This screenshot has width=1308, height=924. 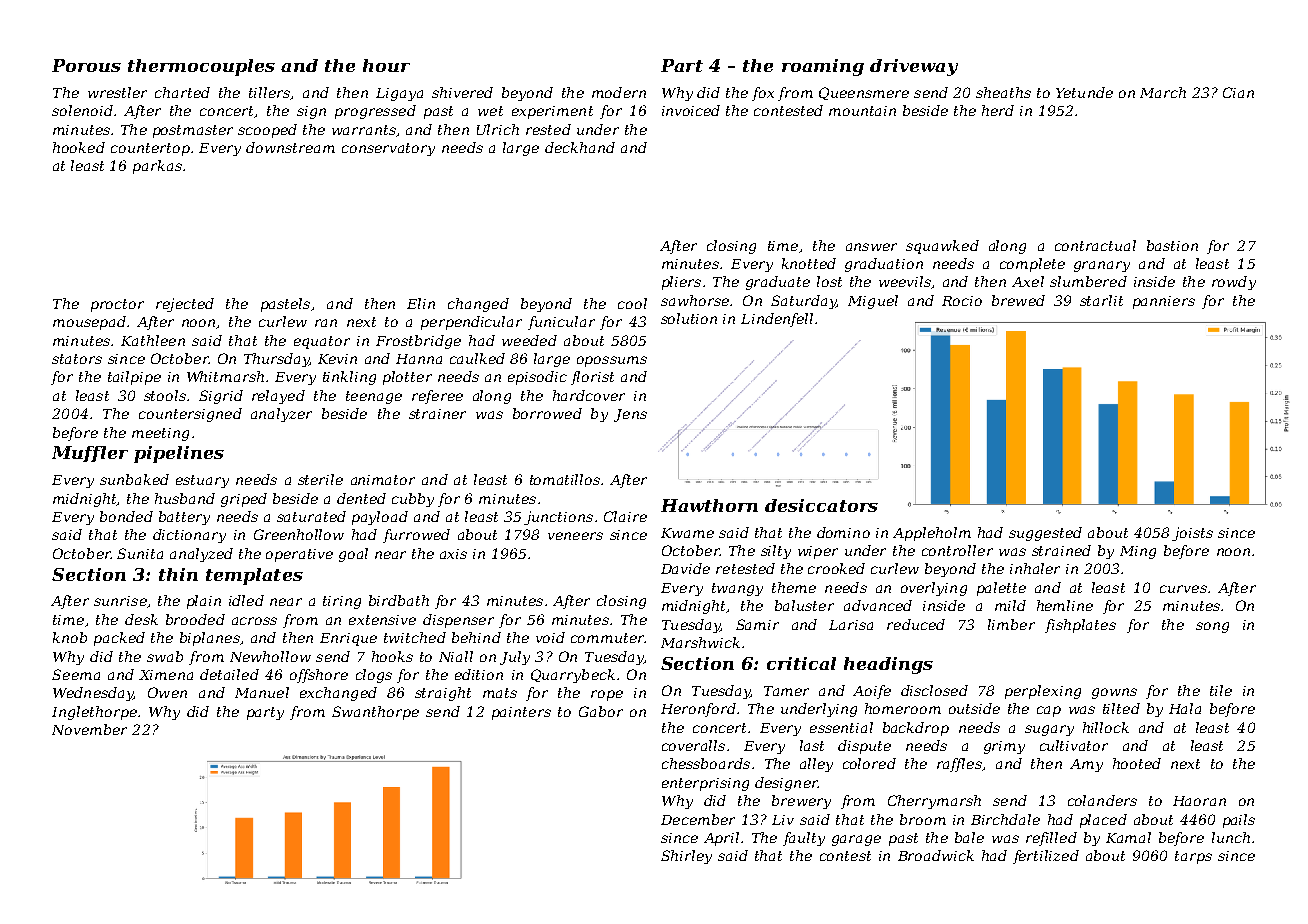 I want to click on Shirley, so click(x=686, y=857).
